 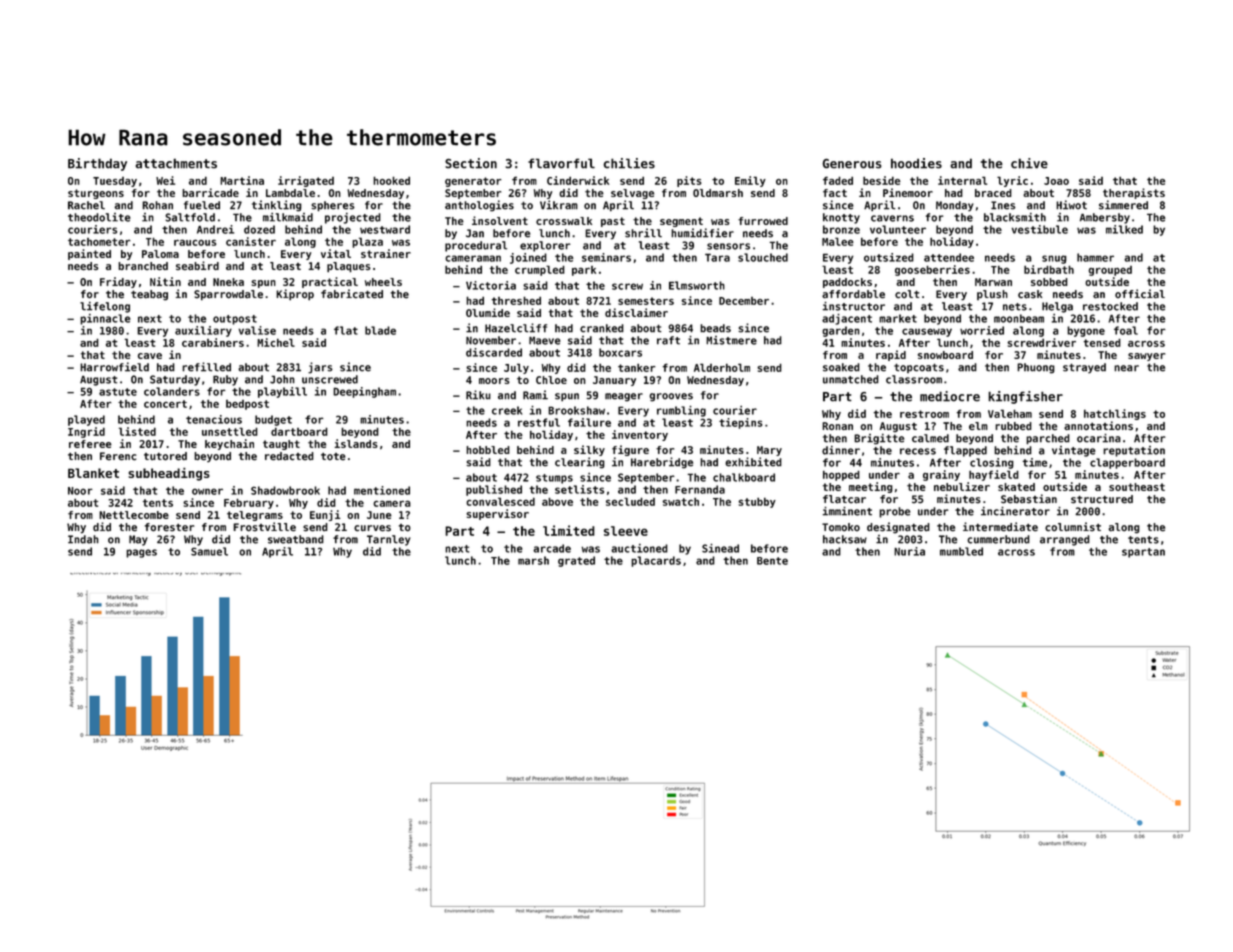 I want to click on teabag, so click(x=149, y=295).
